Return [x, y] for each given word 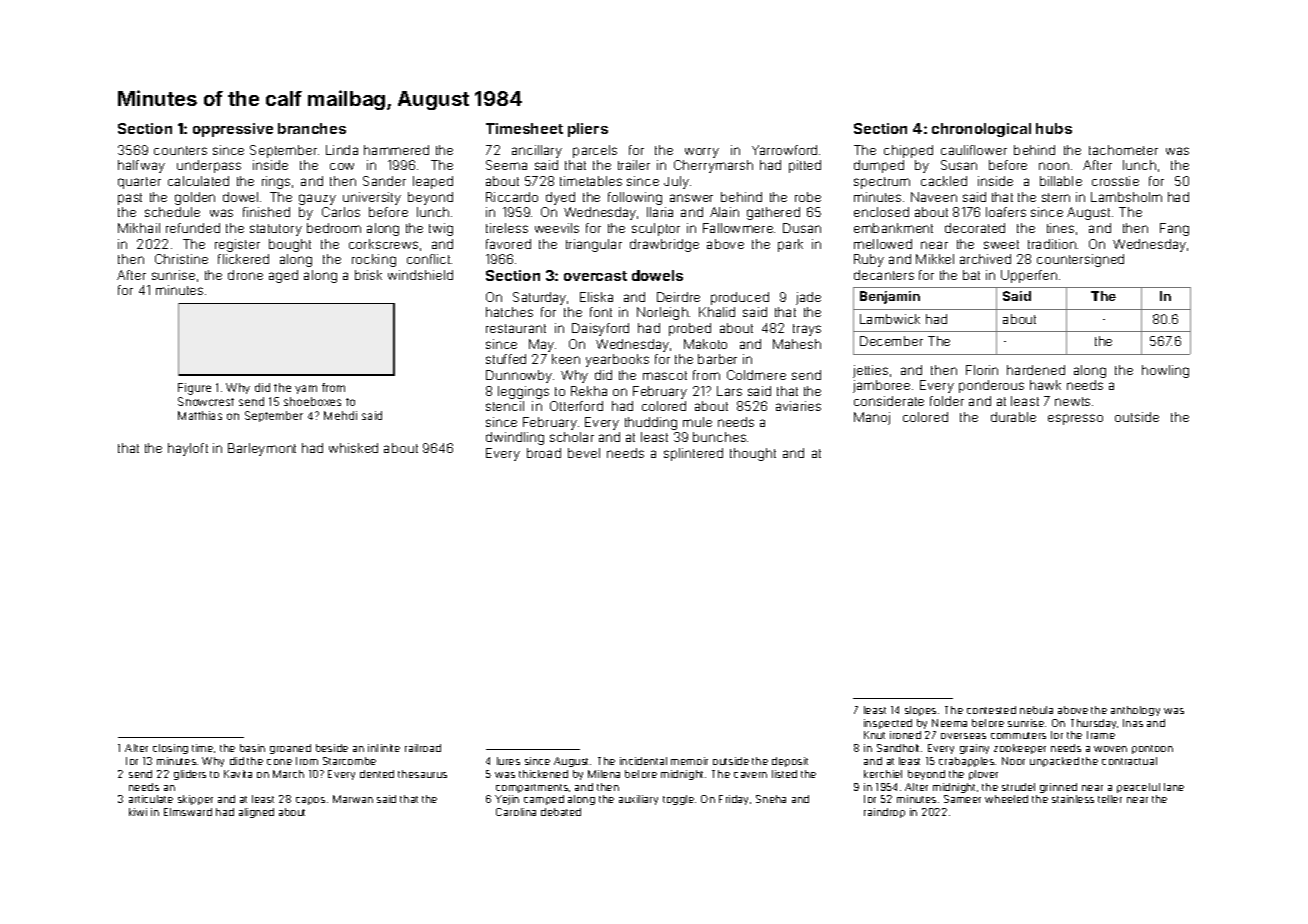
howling [1165, 371]
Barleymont [262, 449]
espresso [1075, 419]
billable [1061, 181]
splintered [693, 454]
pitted [805, 166]
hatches [509, 312]
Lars [729, 391]
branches [312, 128]
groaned [290, 749]
